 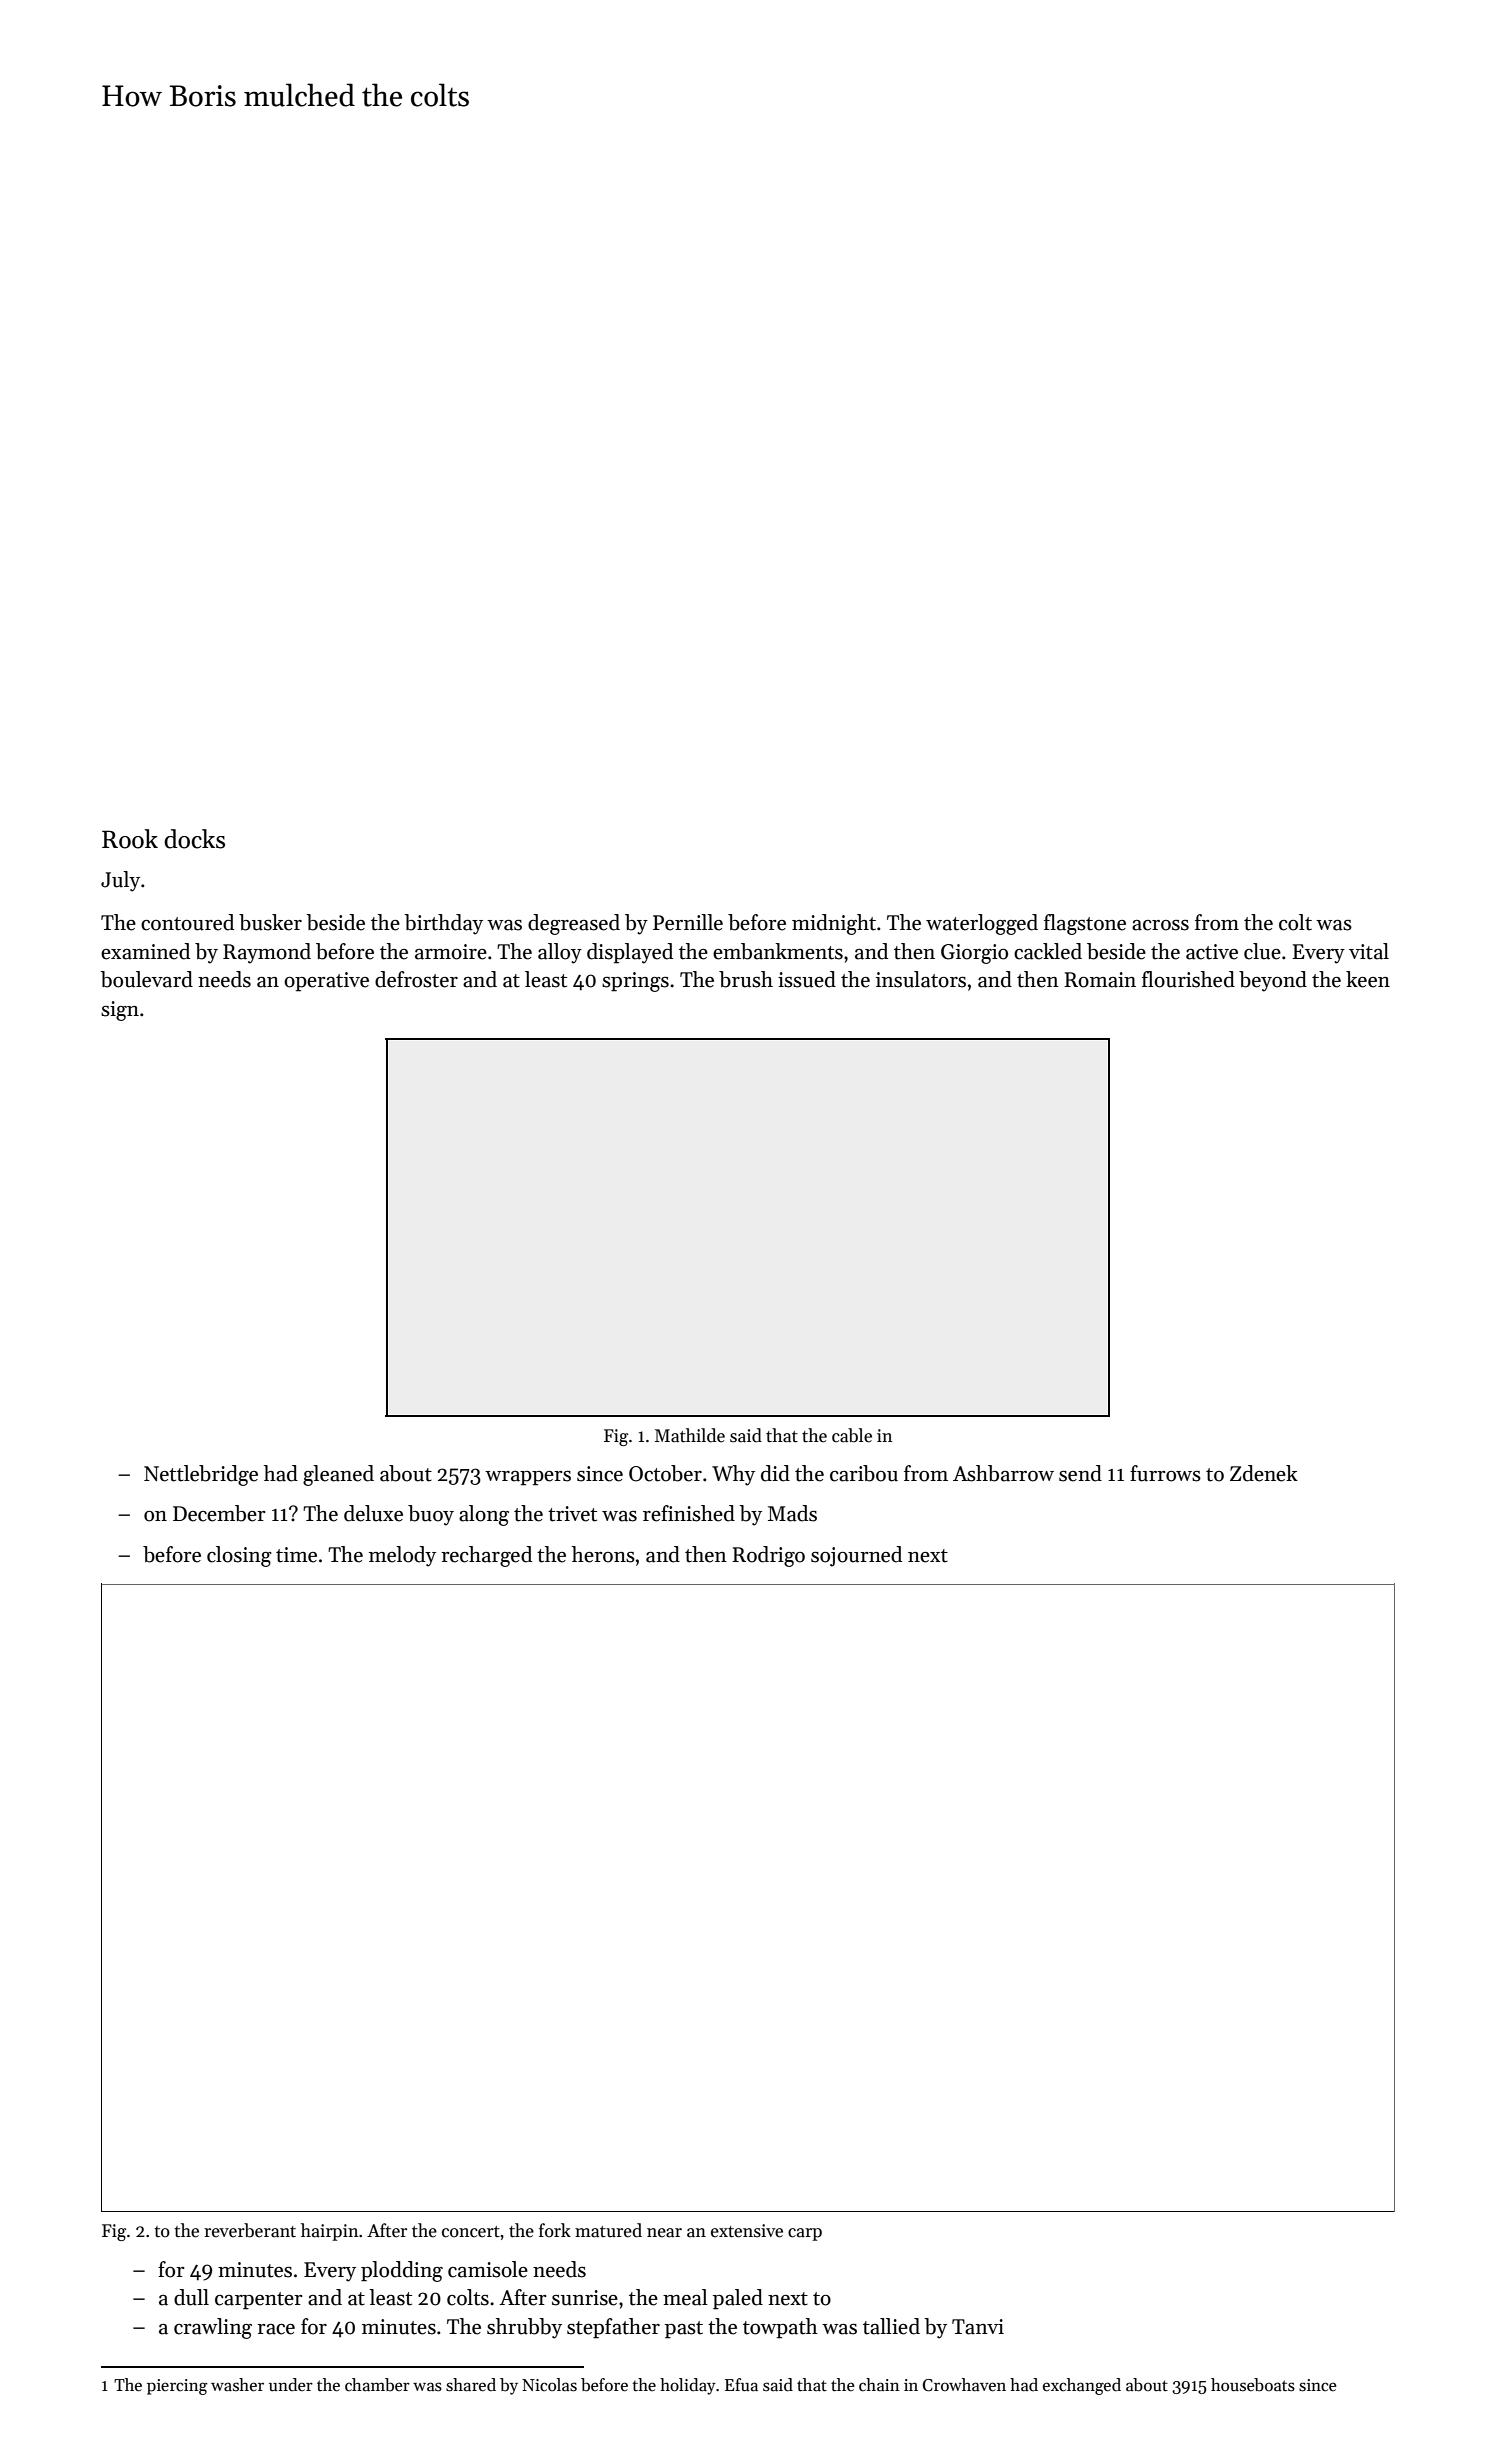 What do you see at coordinates (688, 922) in the document?
I see `Pernille` at bounding box center [688, 922].
